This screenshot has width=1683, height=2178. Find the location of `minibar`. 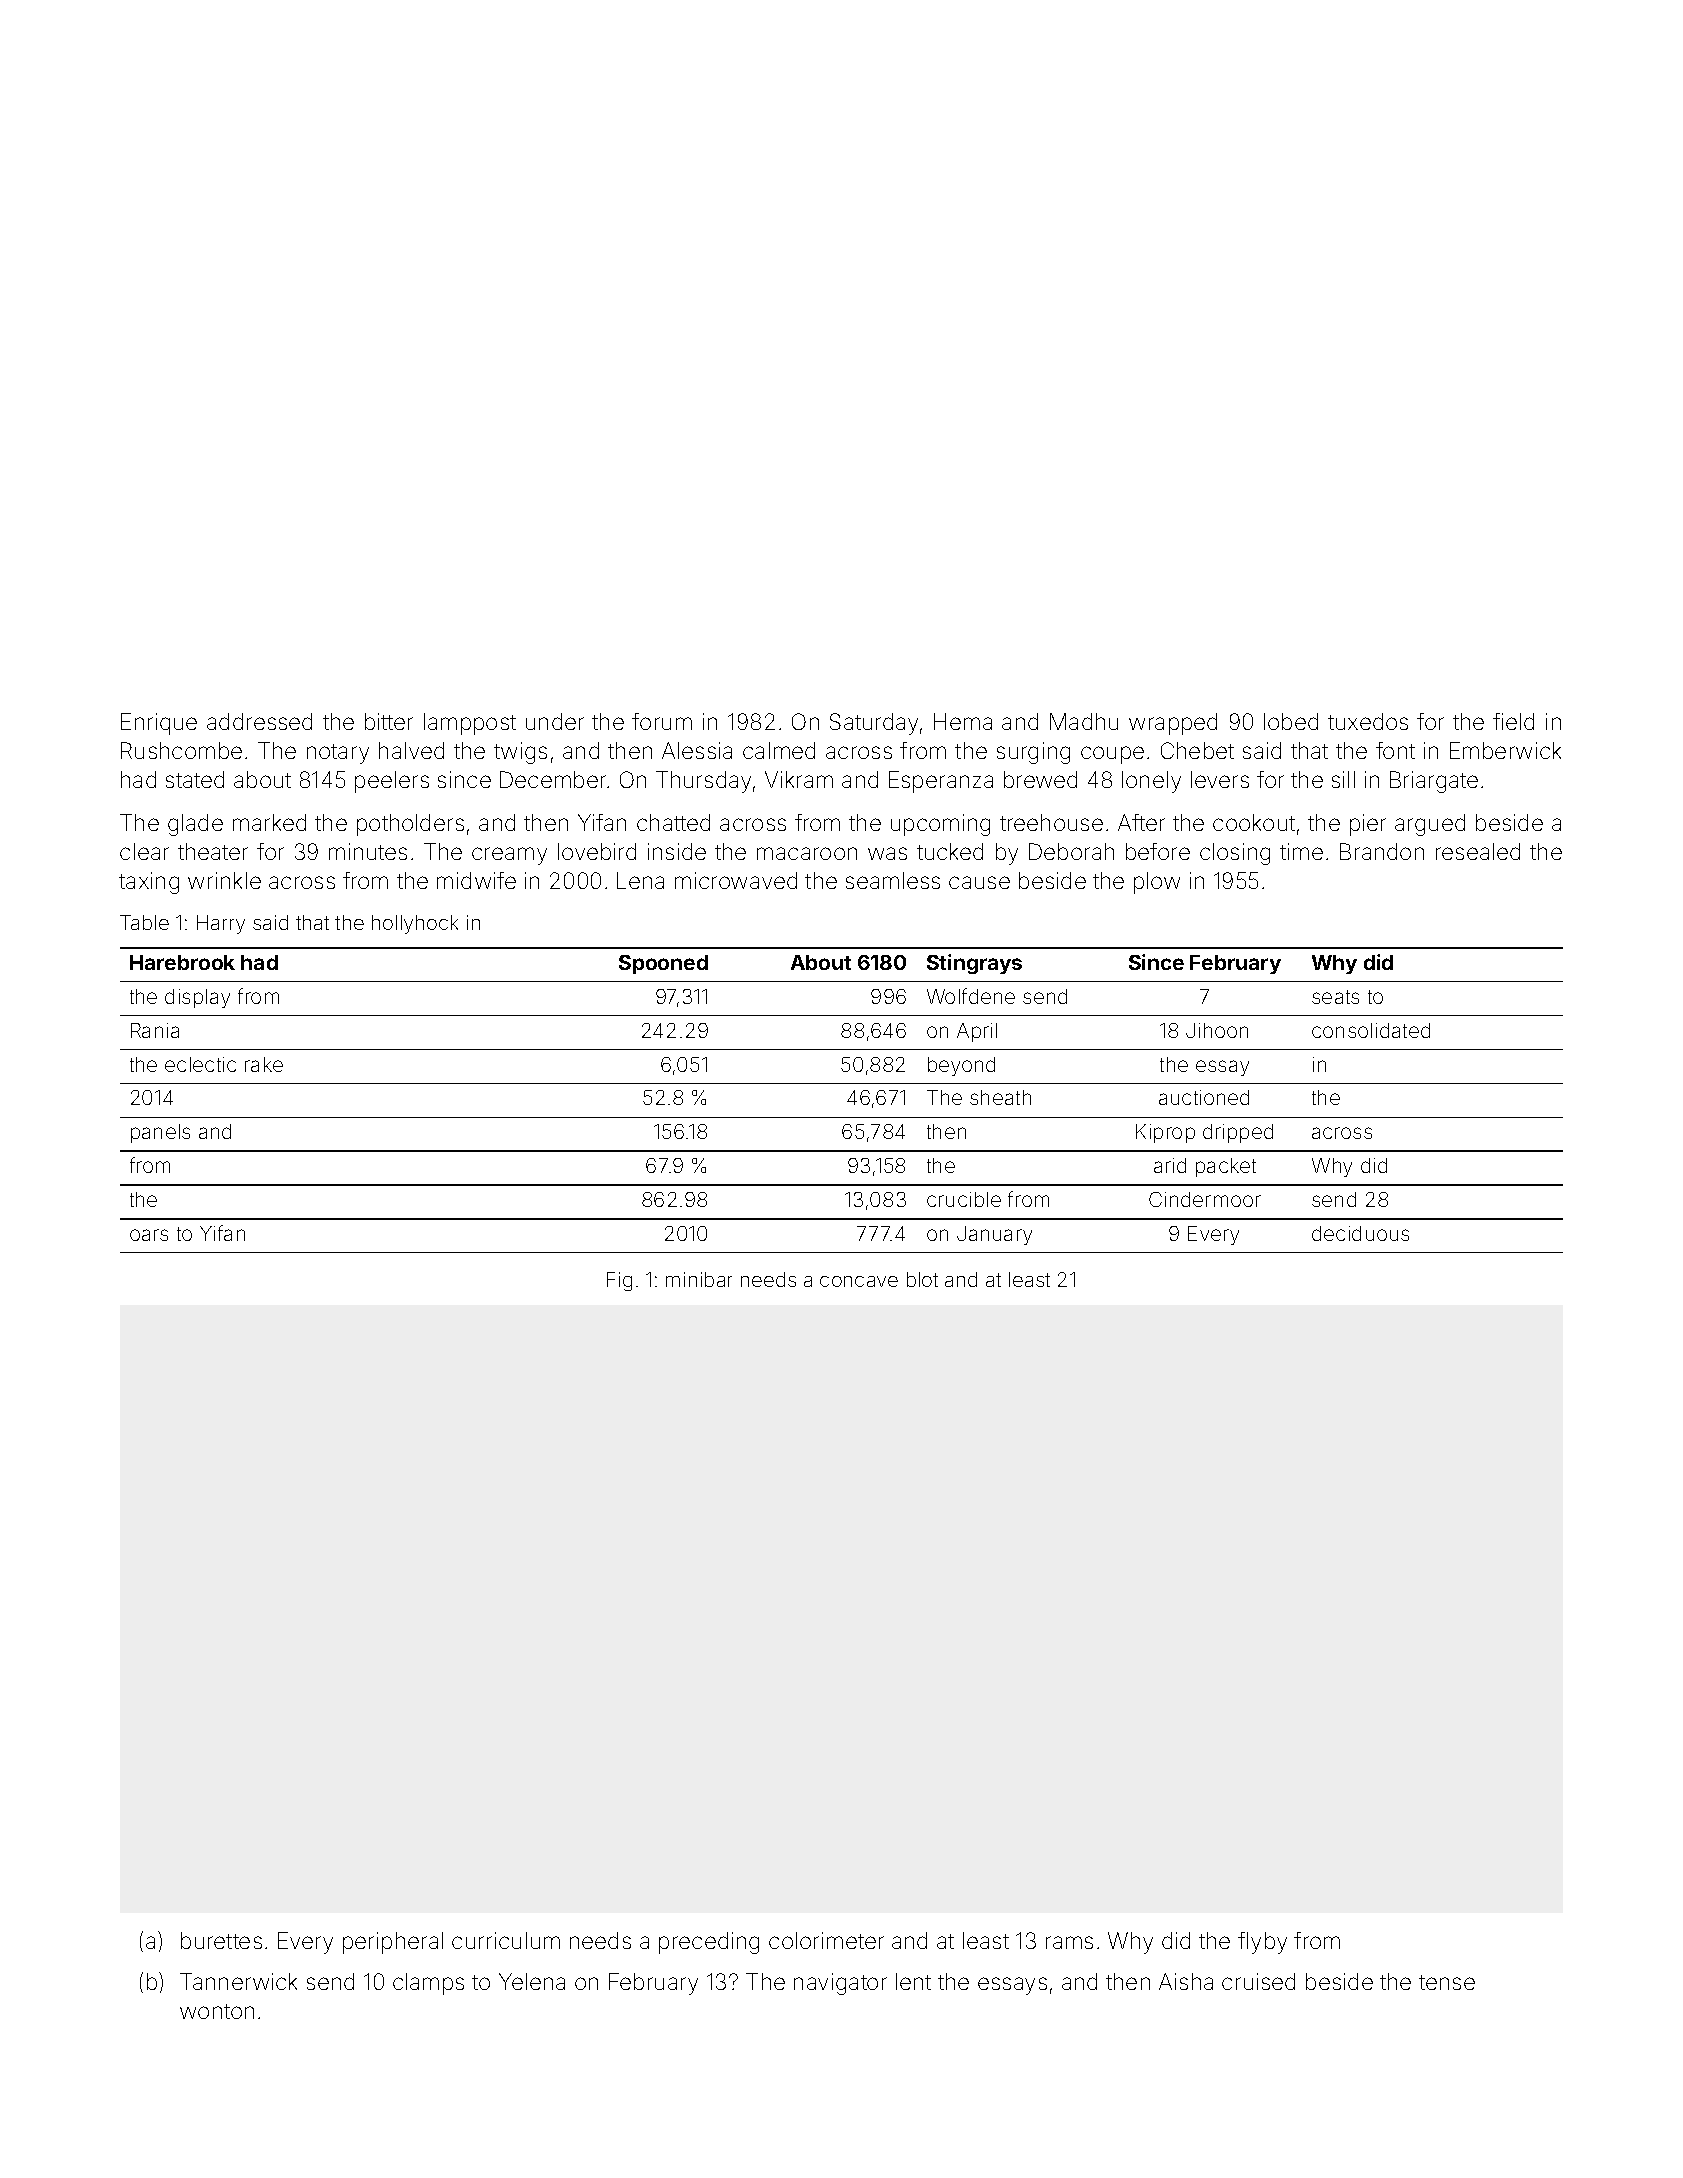

minibar is located at coordinates (699, 1279).
